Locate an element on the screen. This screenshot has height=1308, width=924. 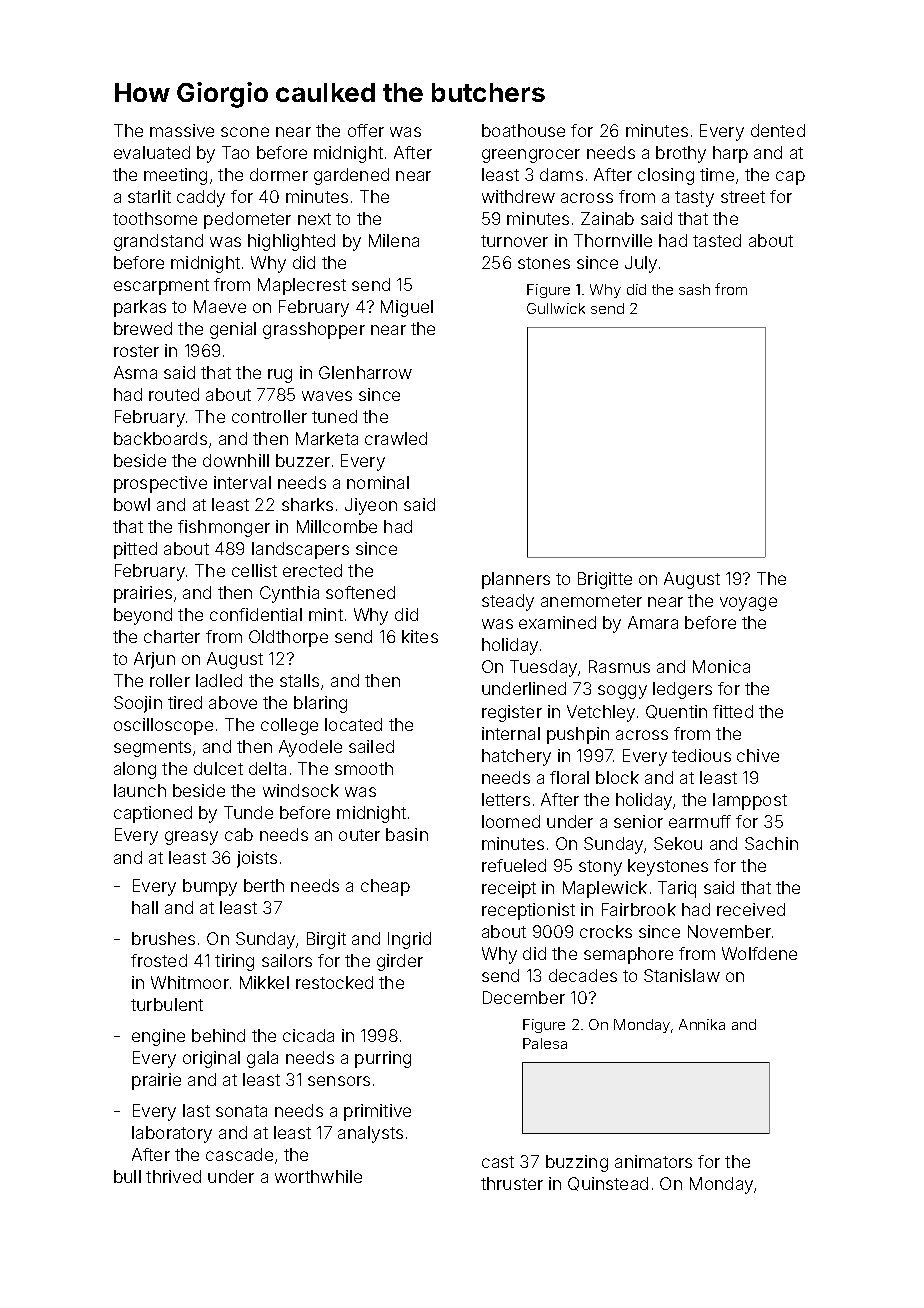
scone is located at coordinates (245, 132).
